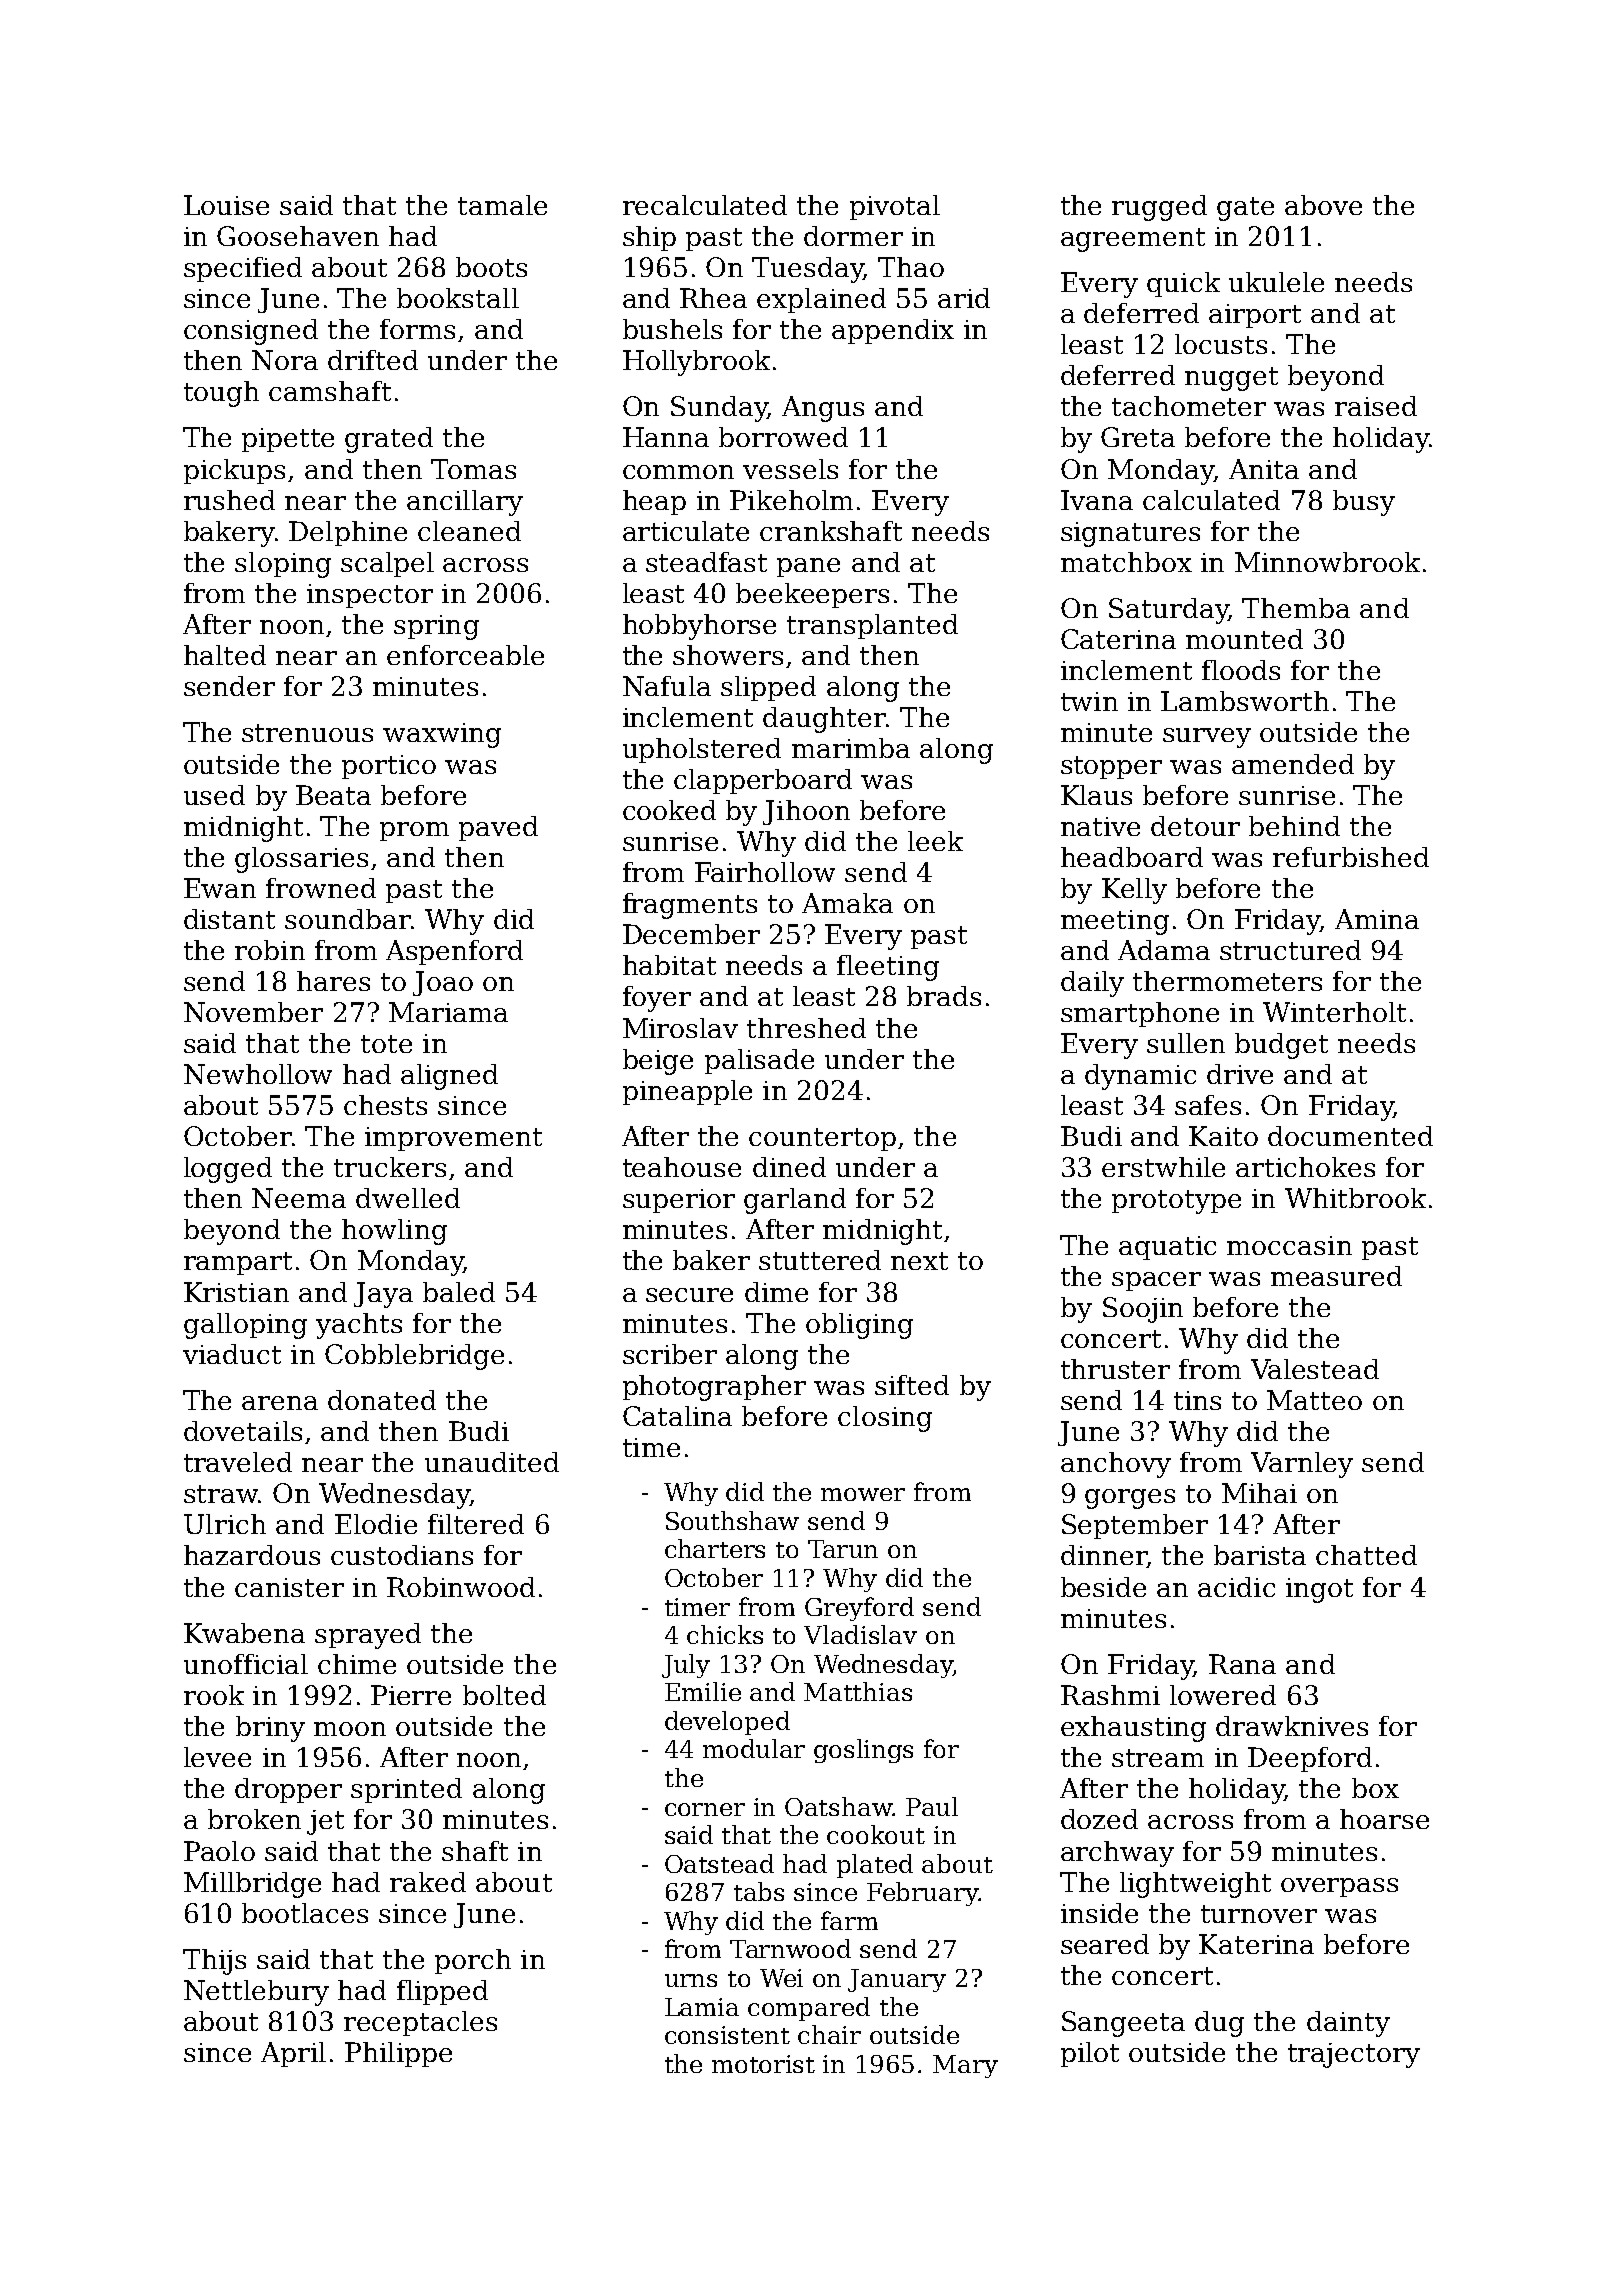 This screenshot has height=2292, width=1620. Describe the element at coordinates (428, 1882) in the screenshot. I see `raked` at that location.
